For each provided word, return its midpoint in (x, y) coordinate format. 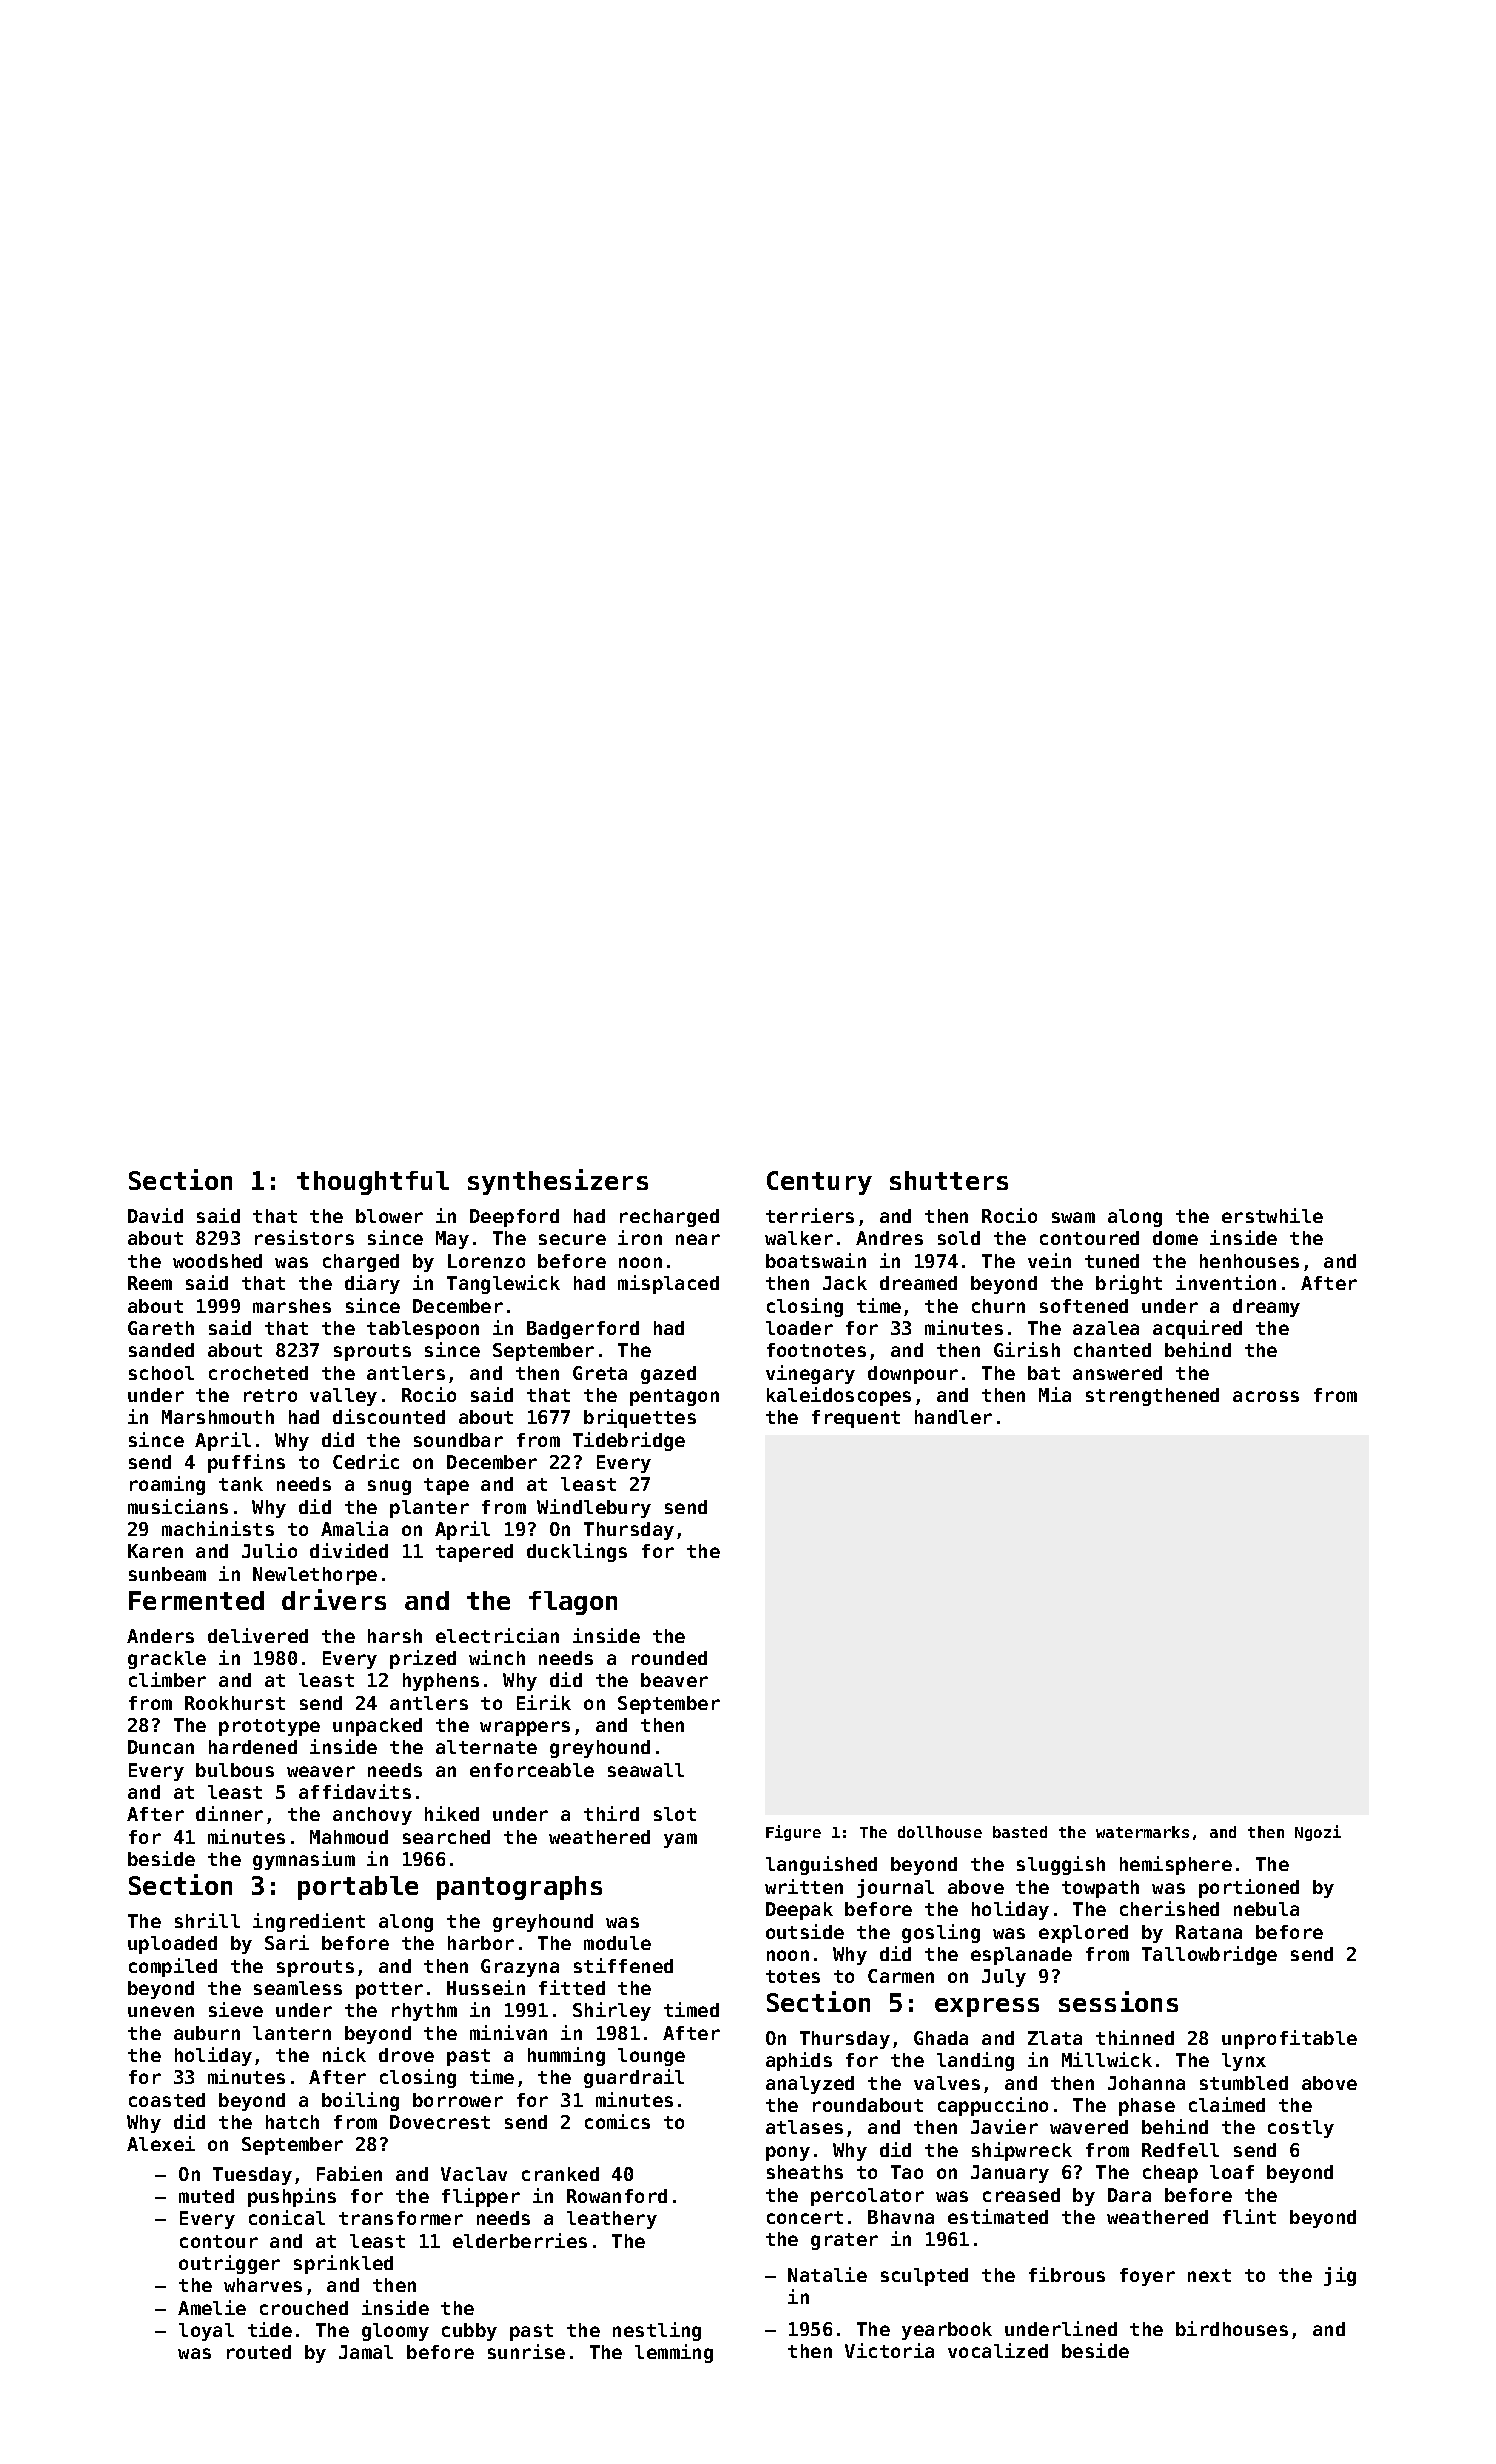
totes (793, 1976)
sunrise (526, 2351)
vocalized (998, 2350)
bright (1129, 1284)
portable (358, 1888)
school (161, 1373)
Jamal (366, 2352)
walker (799, 1238)
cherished (1169, 1908)
